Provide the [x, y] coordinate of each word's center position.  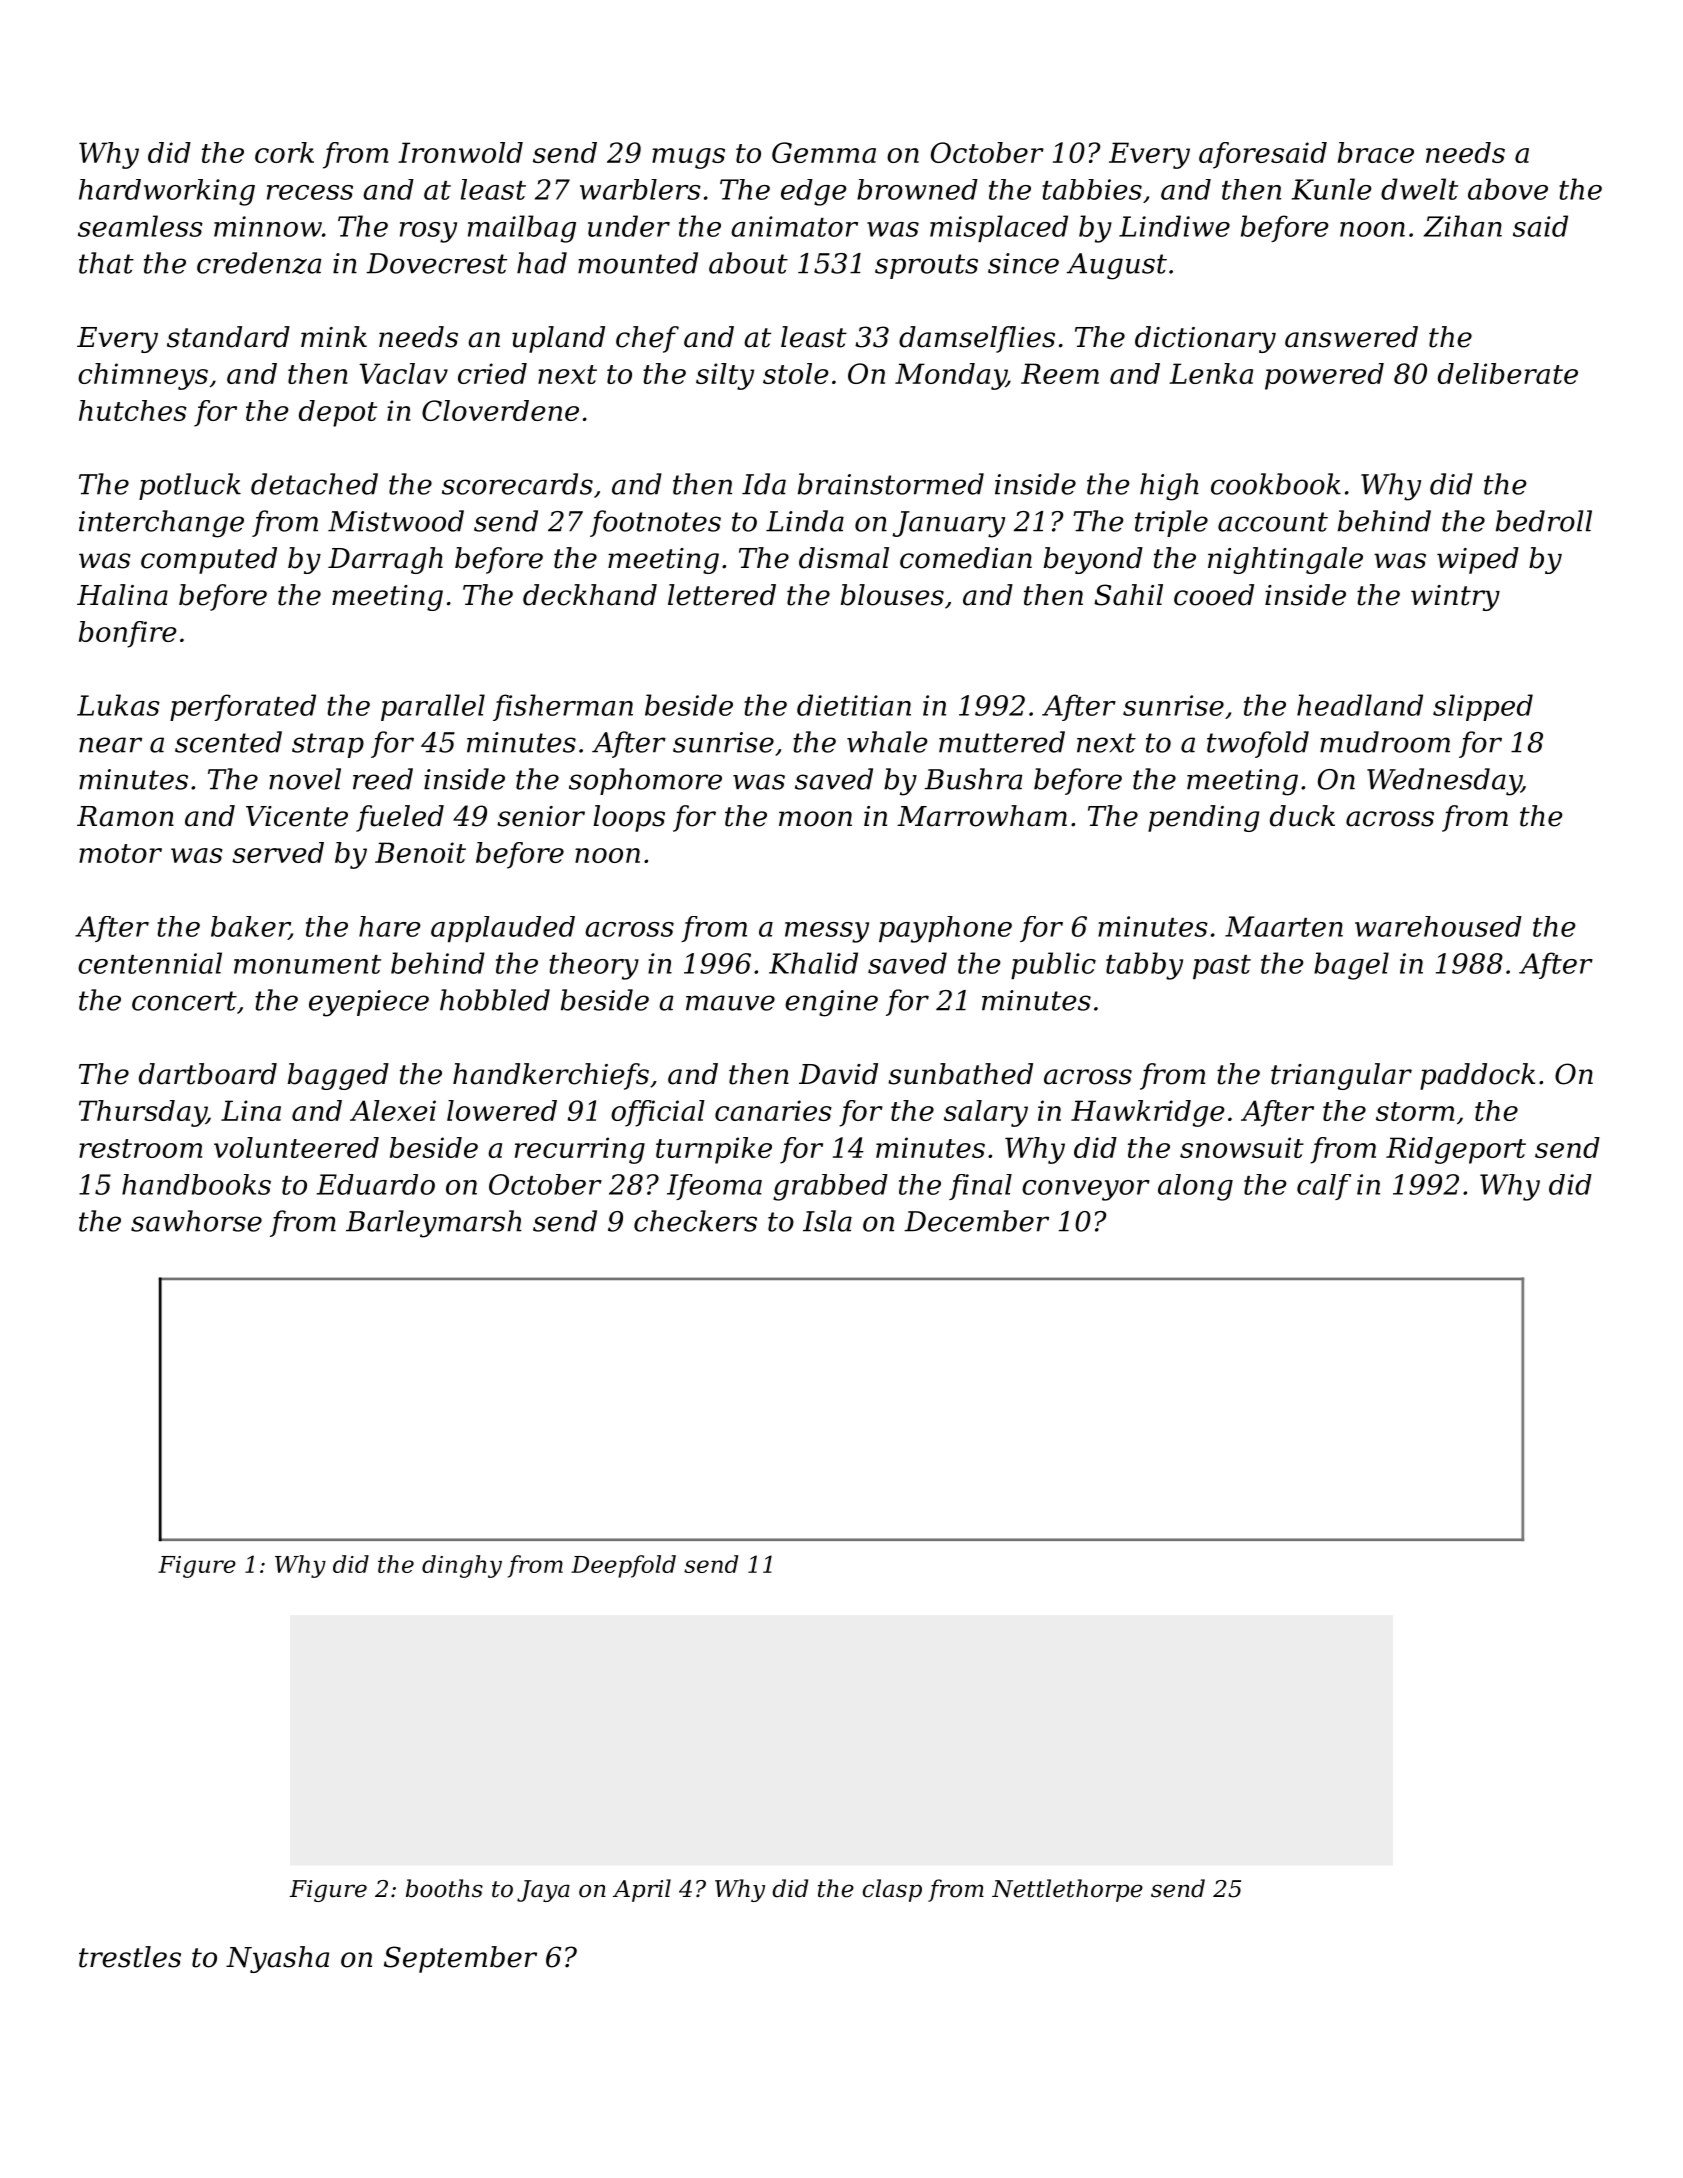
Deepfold [623, 1566]
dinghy [462, 1566]
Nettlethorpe [1067, 1890]
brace [1376, 152]
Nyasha [277, 1959]
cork [284, 152]
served [278, 852]
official [658, 1113]
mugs [688, 158]
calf [1324, 1187]
